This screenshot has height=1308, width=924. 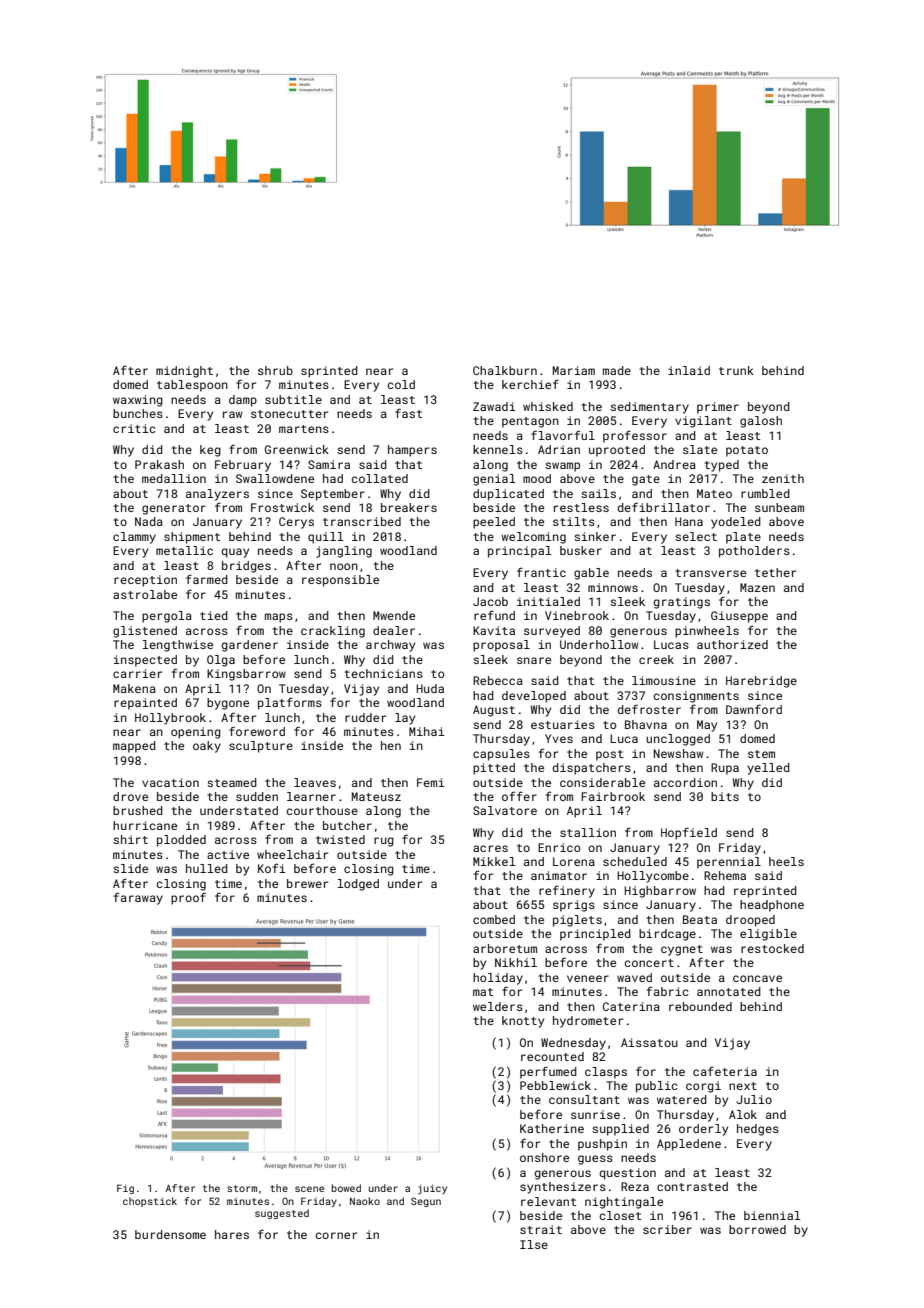 What do you see at coordinates (591, 574) in the screenshot?
I see `gable` at bounding box center [591, 574].
